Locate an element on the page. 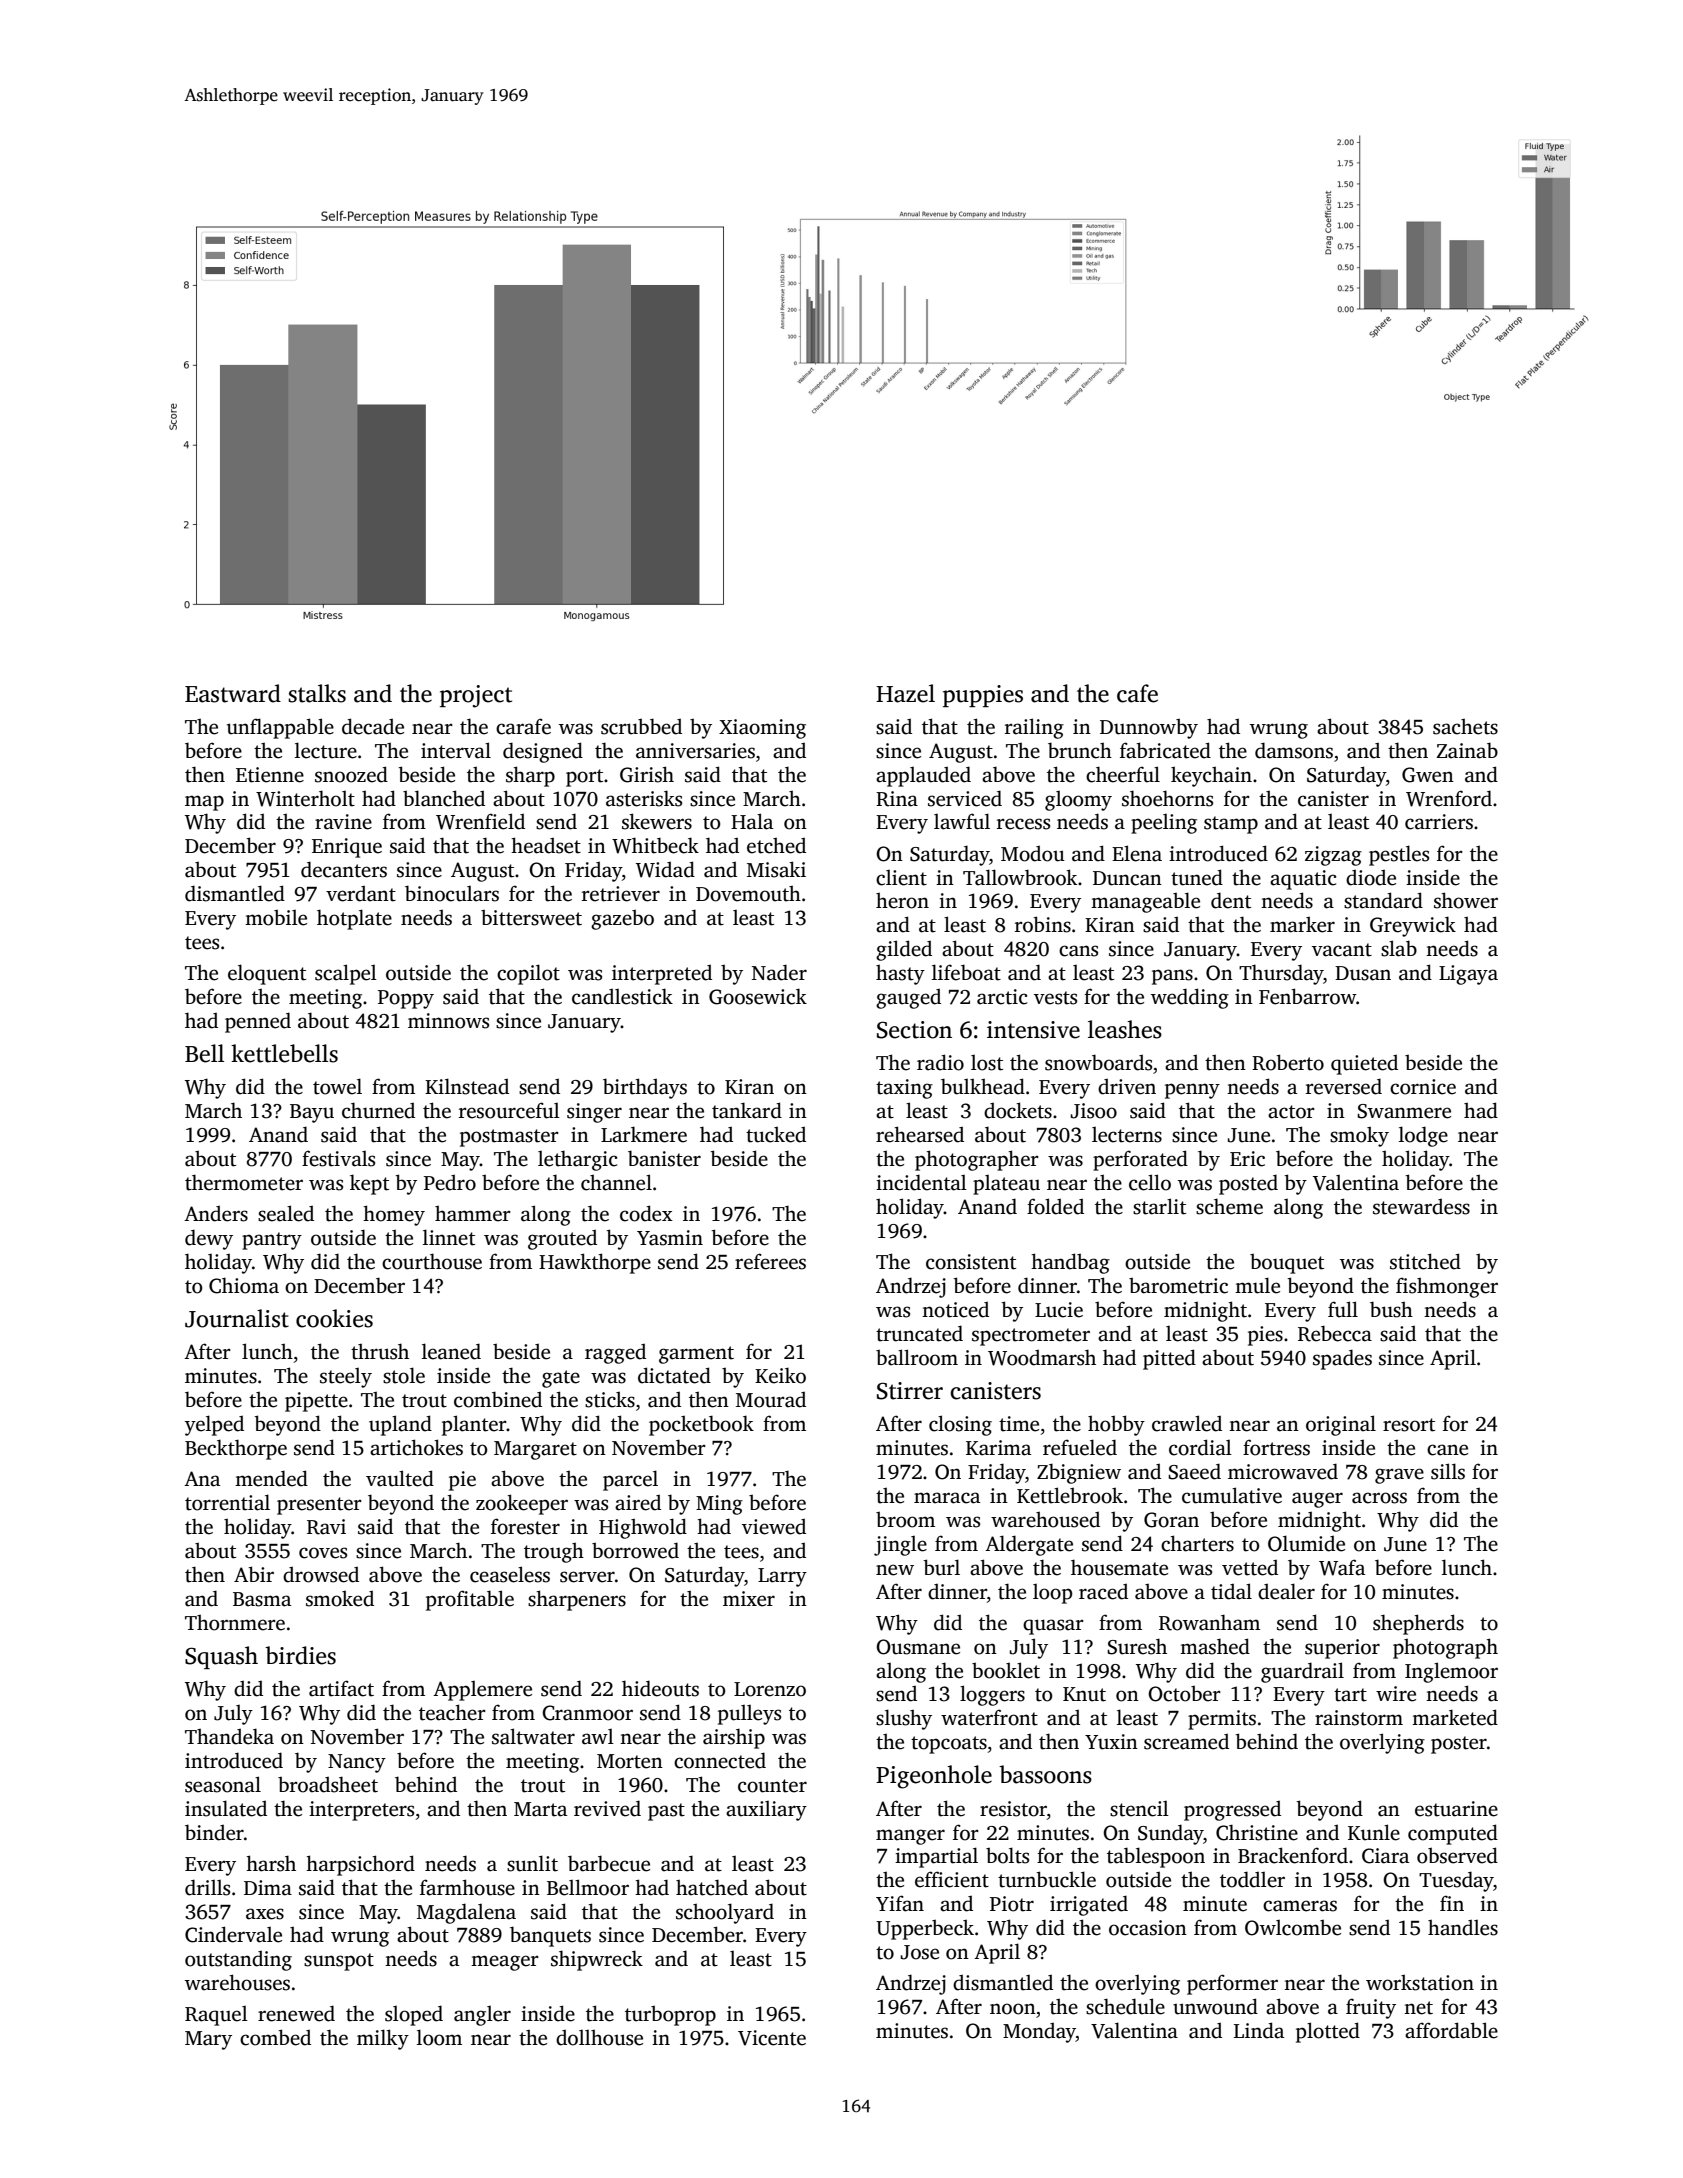  stalks is located at coordinates (317, 693).
